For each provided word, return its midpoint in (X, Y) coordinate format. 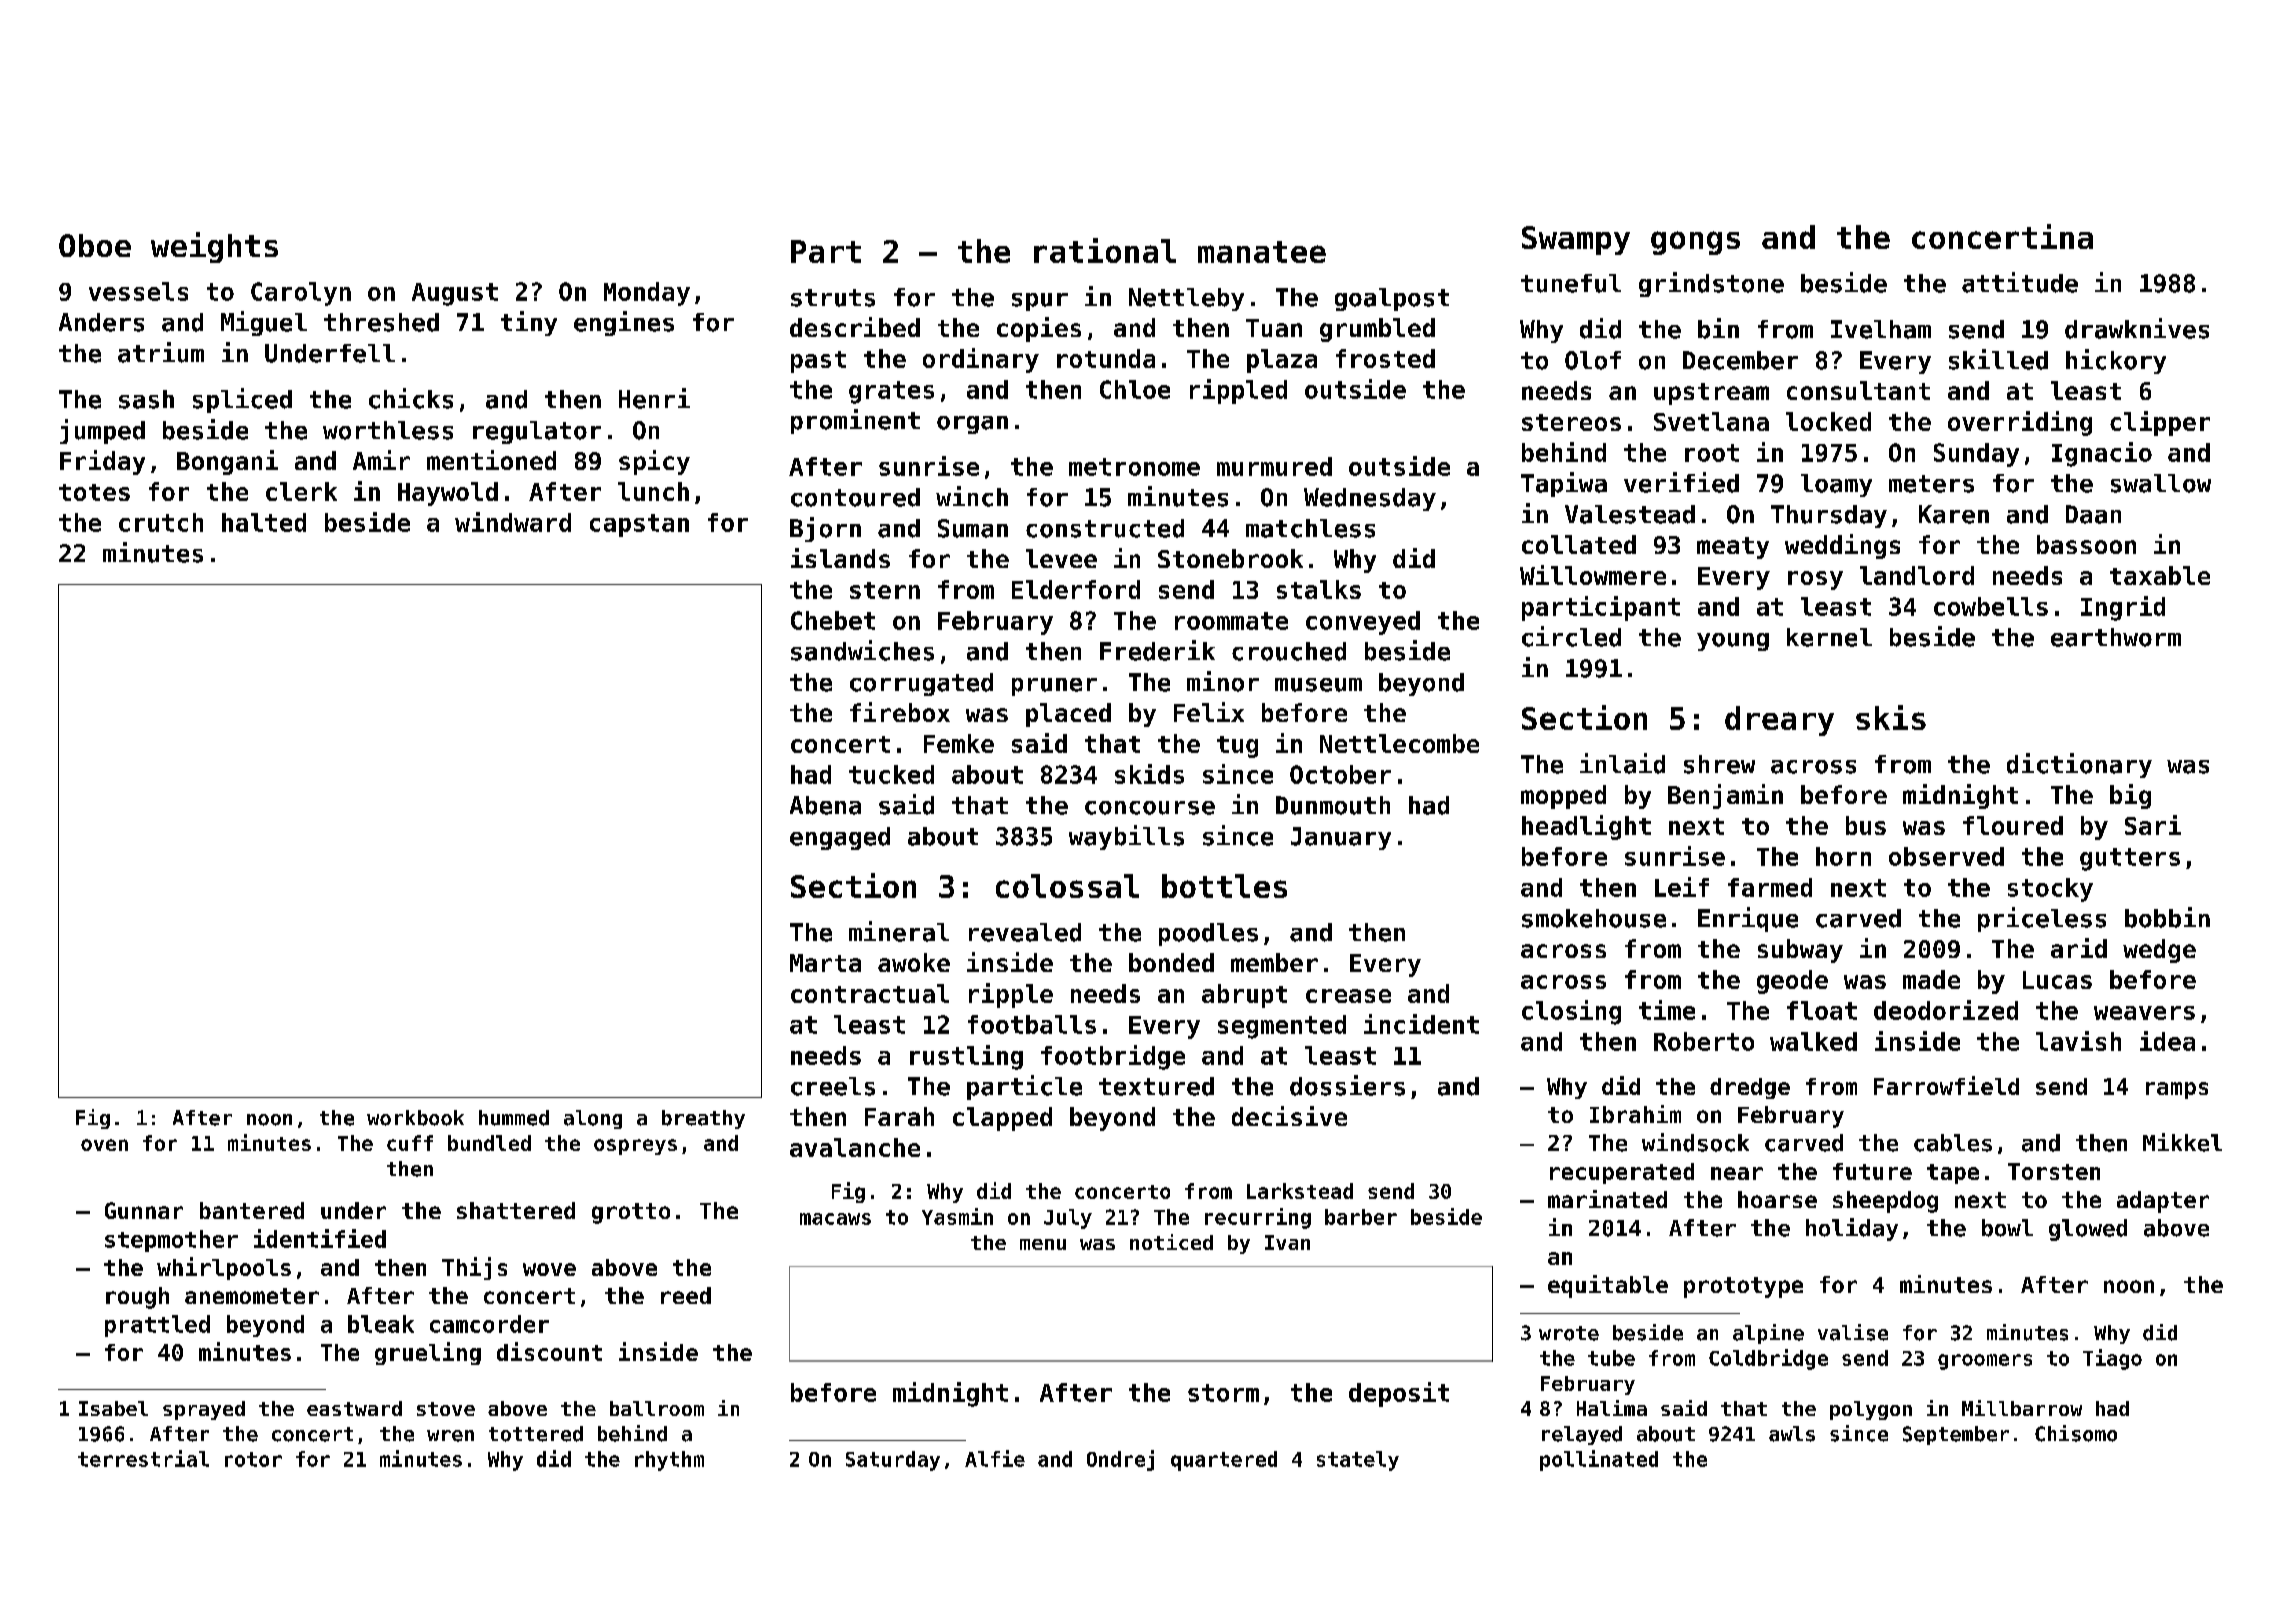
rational (1105, 250)
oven (104, 1145)
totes (94, 492)
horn (1843, 856)
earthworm (2116, 637)
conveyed (1363, 623)
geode (1792, 982)
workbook (415, 1118)
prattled (157, 1326)
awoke (914, 962)
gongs (1695, 243)
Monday (647, 294)
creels (833, 1086)
